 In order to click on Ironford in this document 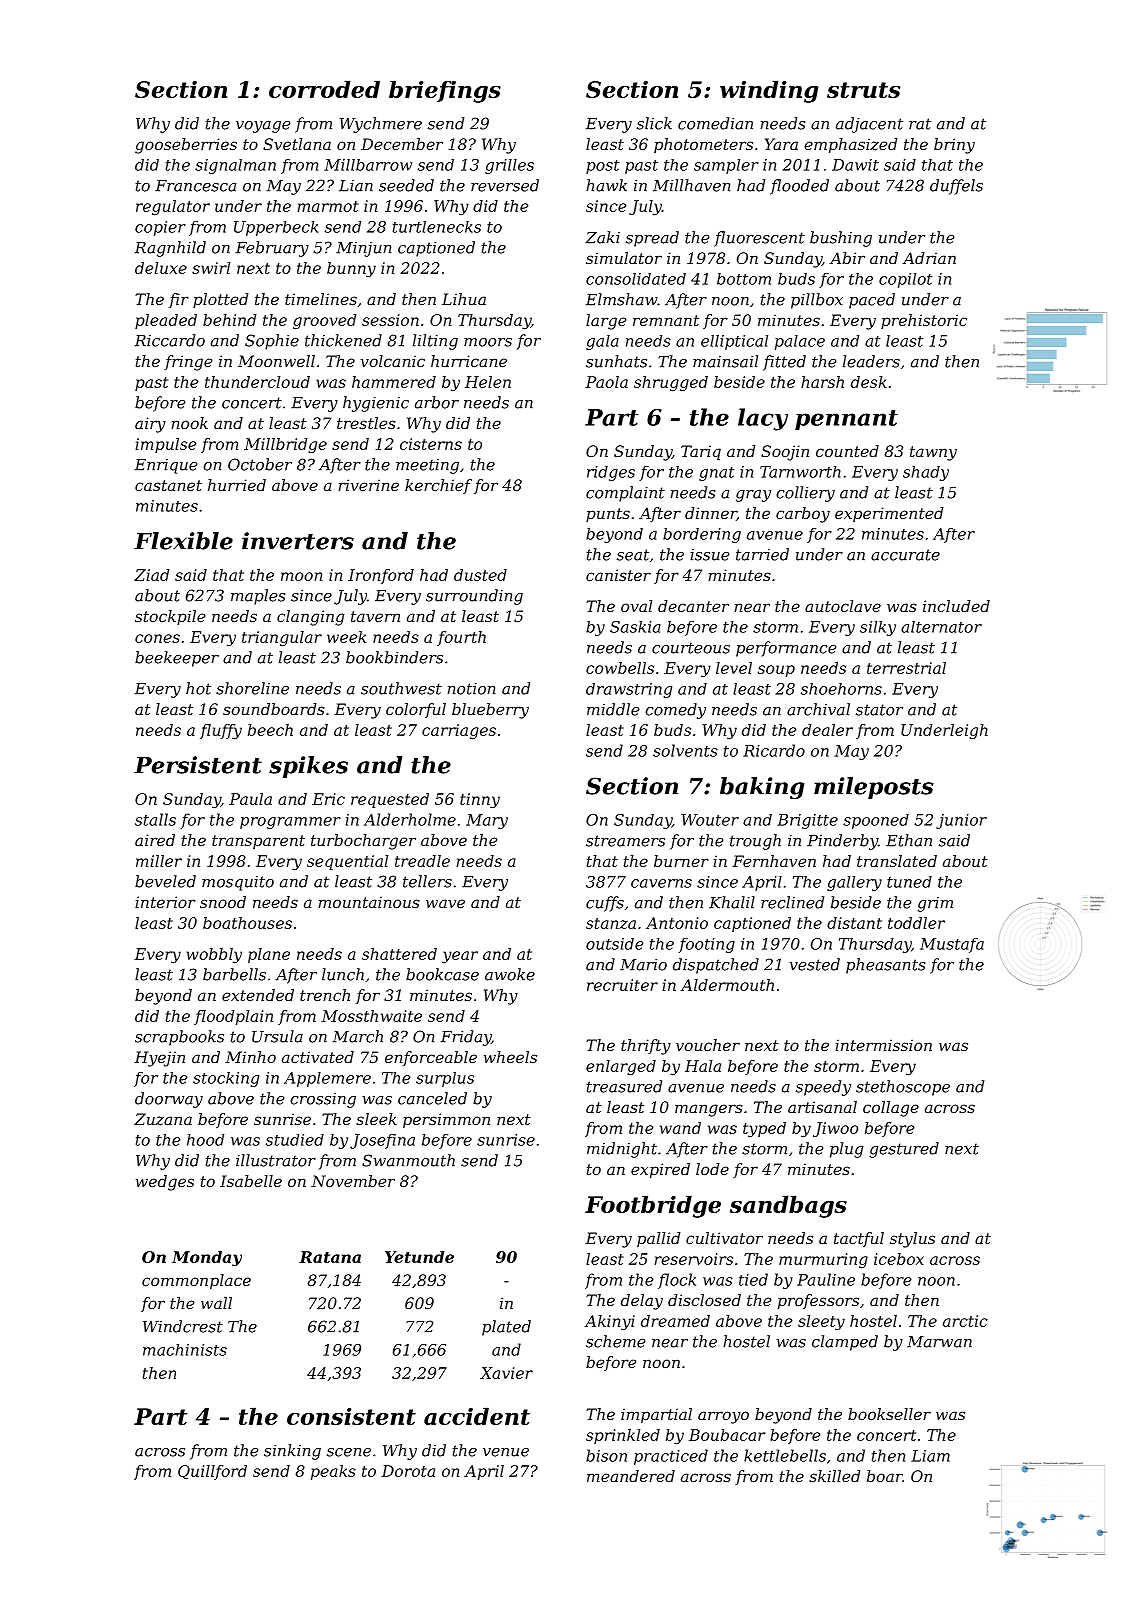, I will do `click(381, 576)`.
